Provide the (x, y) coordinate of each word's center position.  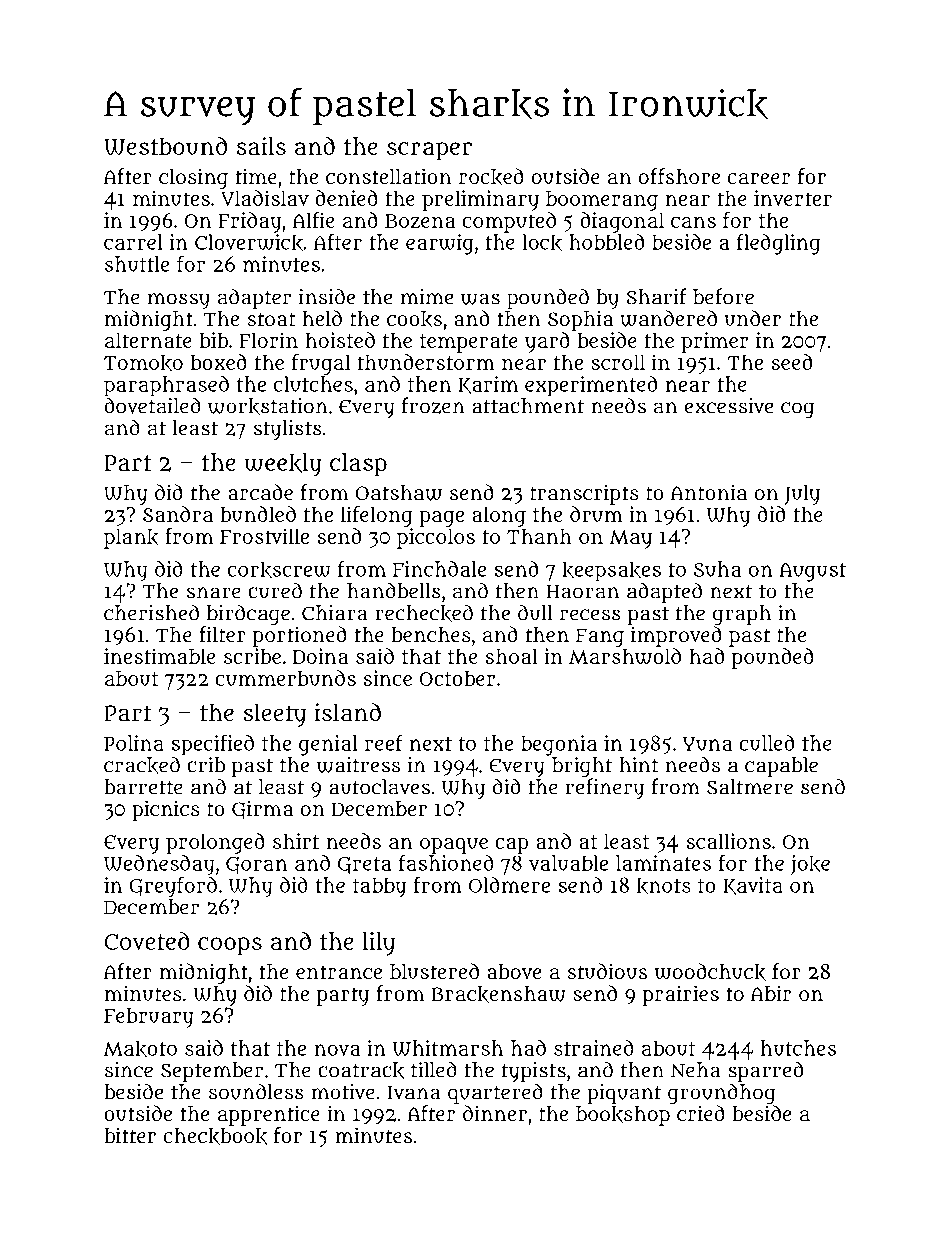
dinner (495, 1113)
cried (701, 1113)
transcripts (584, 494)
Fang (600, 637)
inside (327, 296)
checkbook (215, 1136)
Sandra (178, 514)
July (802, 495)
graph (742, 615)
